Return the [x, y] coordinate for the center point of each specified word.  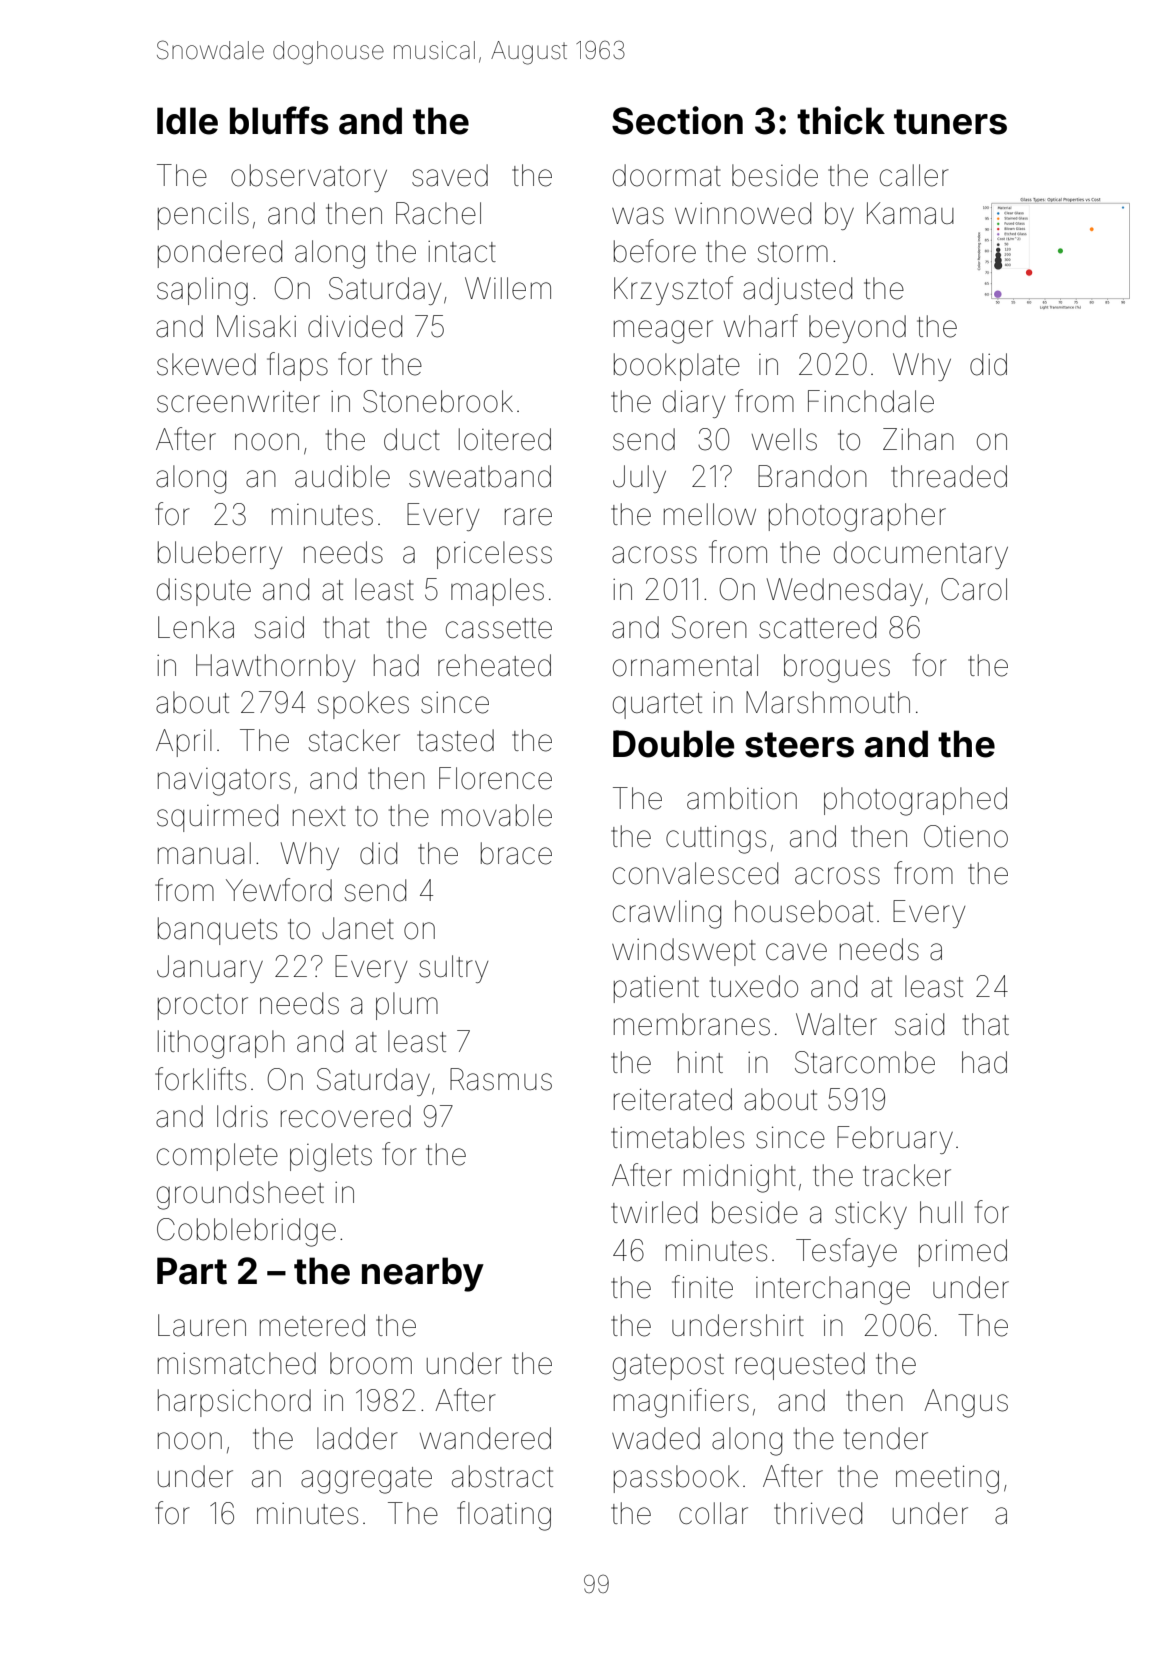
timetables [677, 1137]
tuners [950, 122]
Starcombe [865, 1062]
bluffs [279, 120]
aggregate [366, 1480]
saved [450, 175]
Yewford [279, 890]
